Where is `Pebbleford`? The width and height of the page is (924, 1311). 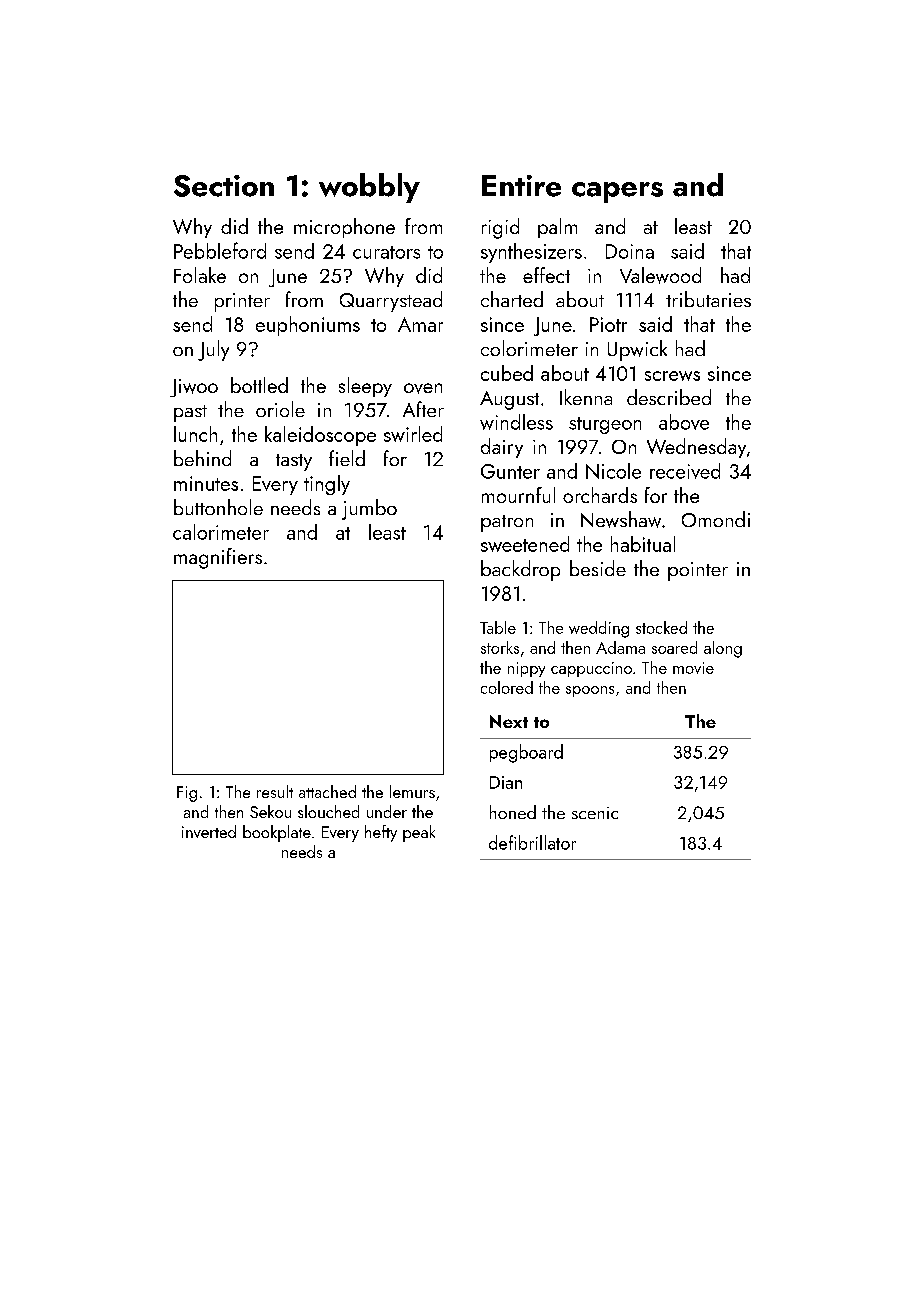 Pebbleford is located at coordinates (220, 250).
